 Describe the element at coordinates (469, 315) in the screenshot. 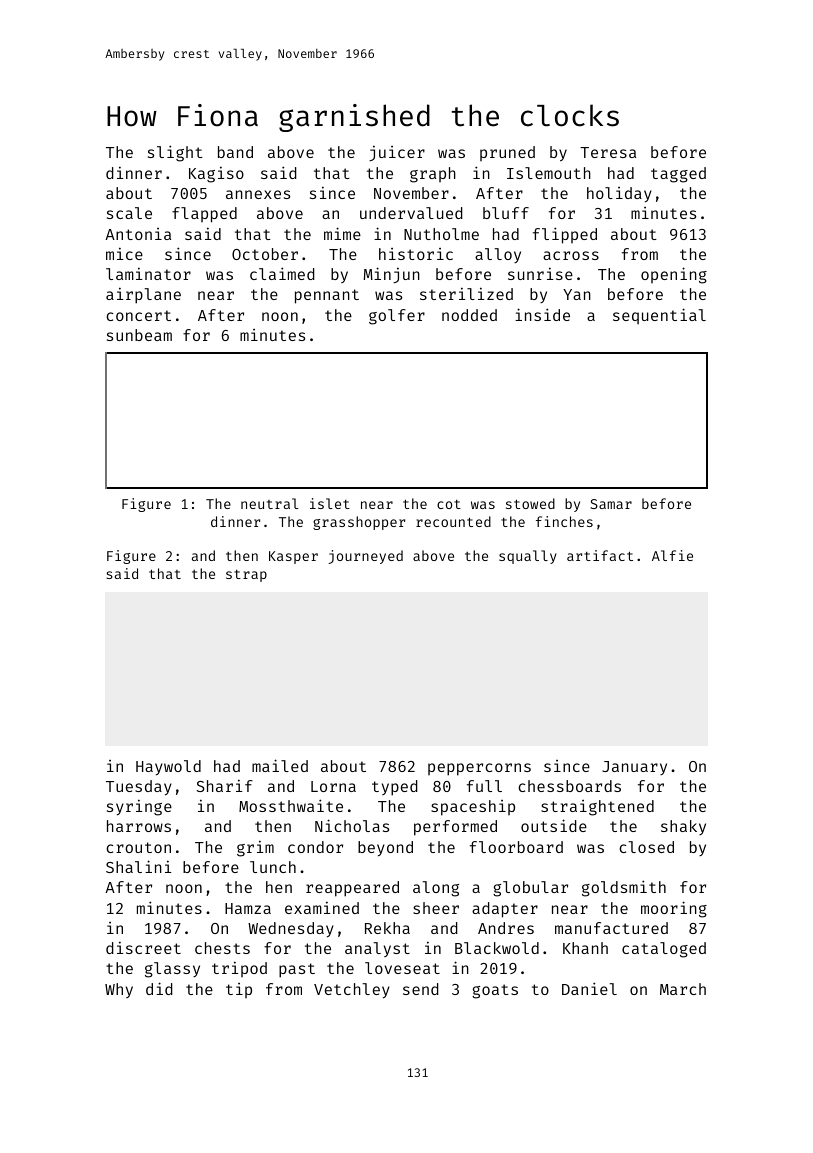

I see `nodded` at that location.
